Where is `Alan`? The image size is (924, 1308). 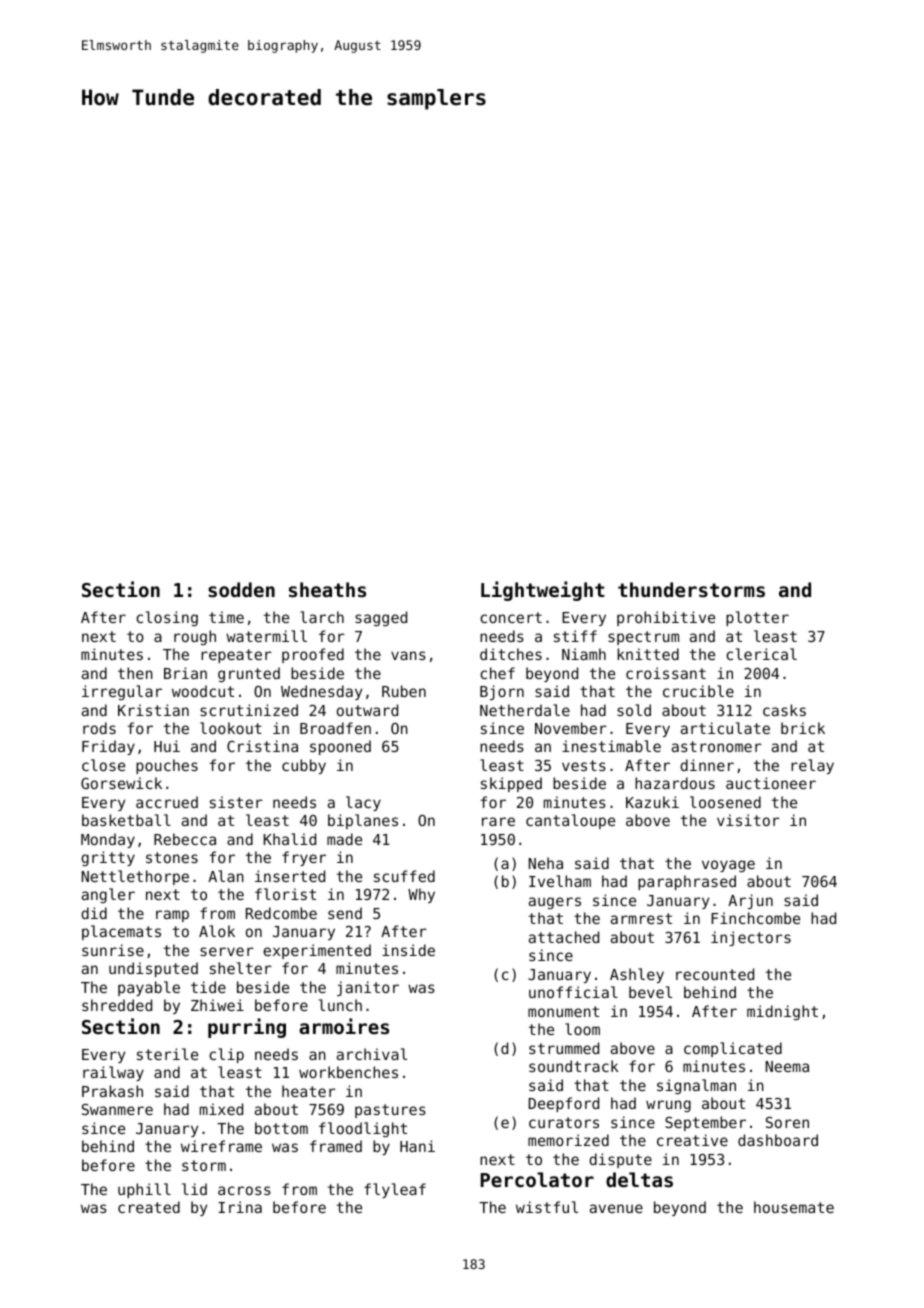 Alan is located at coordinates (226, 876).
